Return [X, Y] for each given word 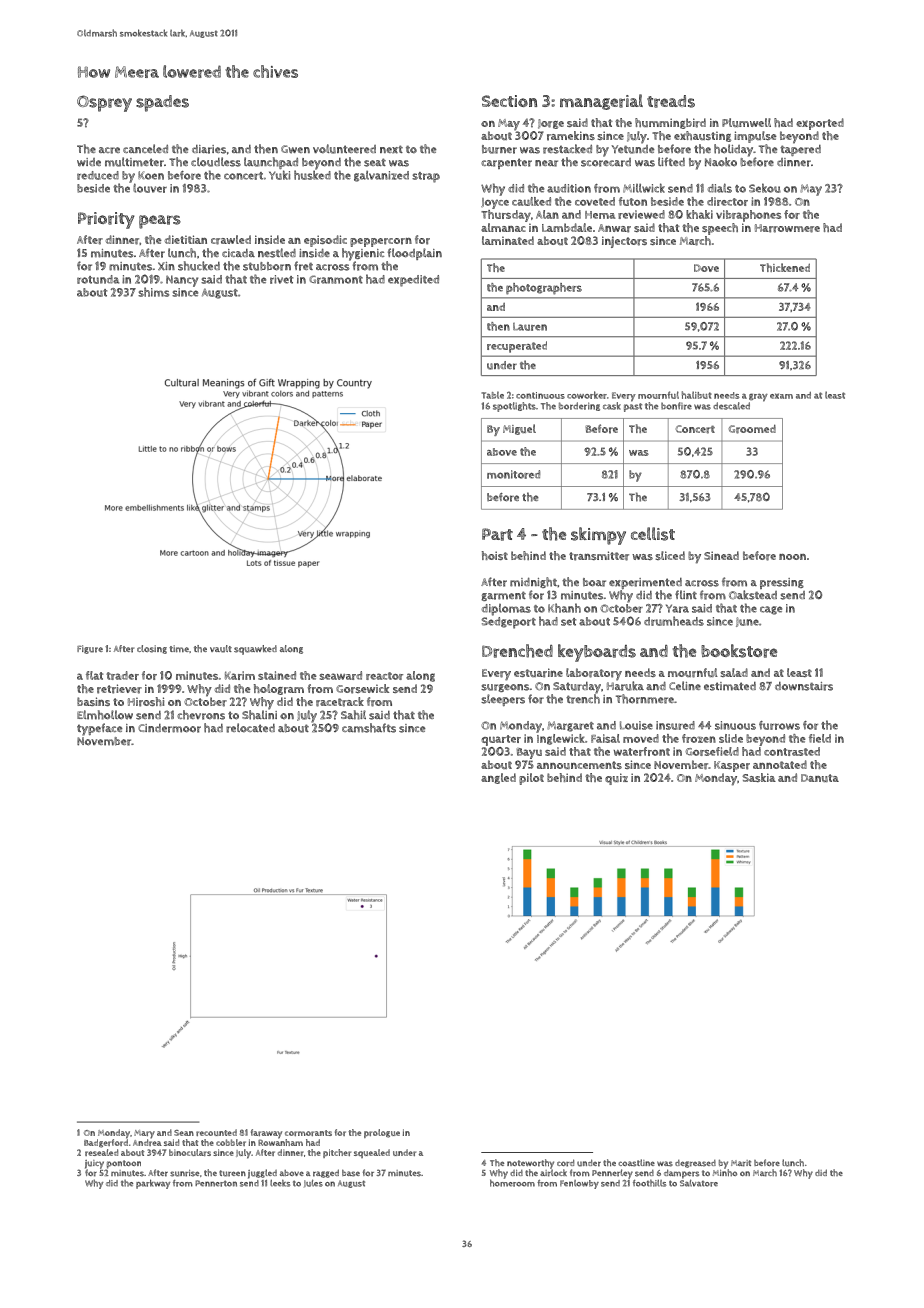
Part [497, 534]
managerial [601, 102]
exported [820, 124]
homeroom [512, 1183]
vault [221, 649]
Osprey [104, 103]
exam [781, 396]
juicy [94, 1164]
